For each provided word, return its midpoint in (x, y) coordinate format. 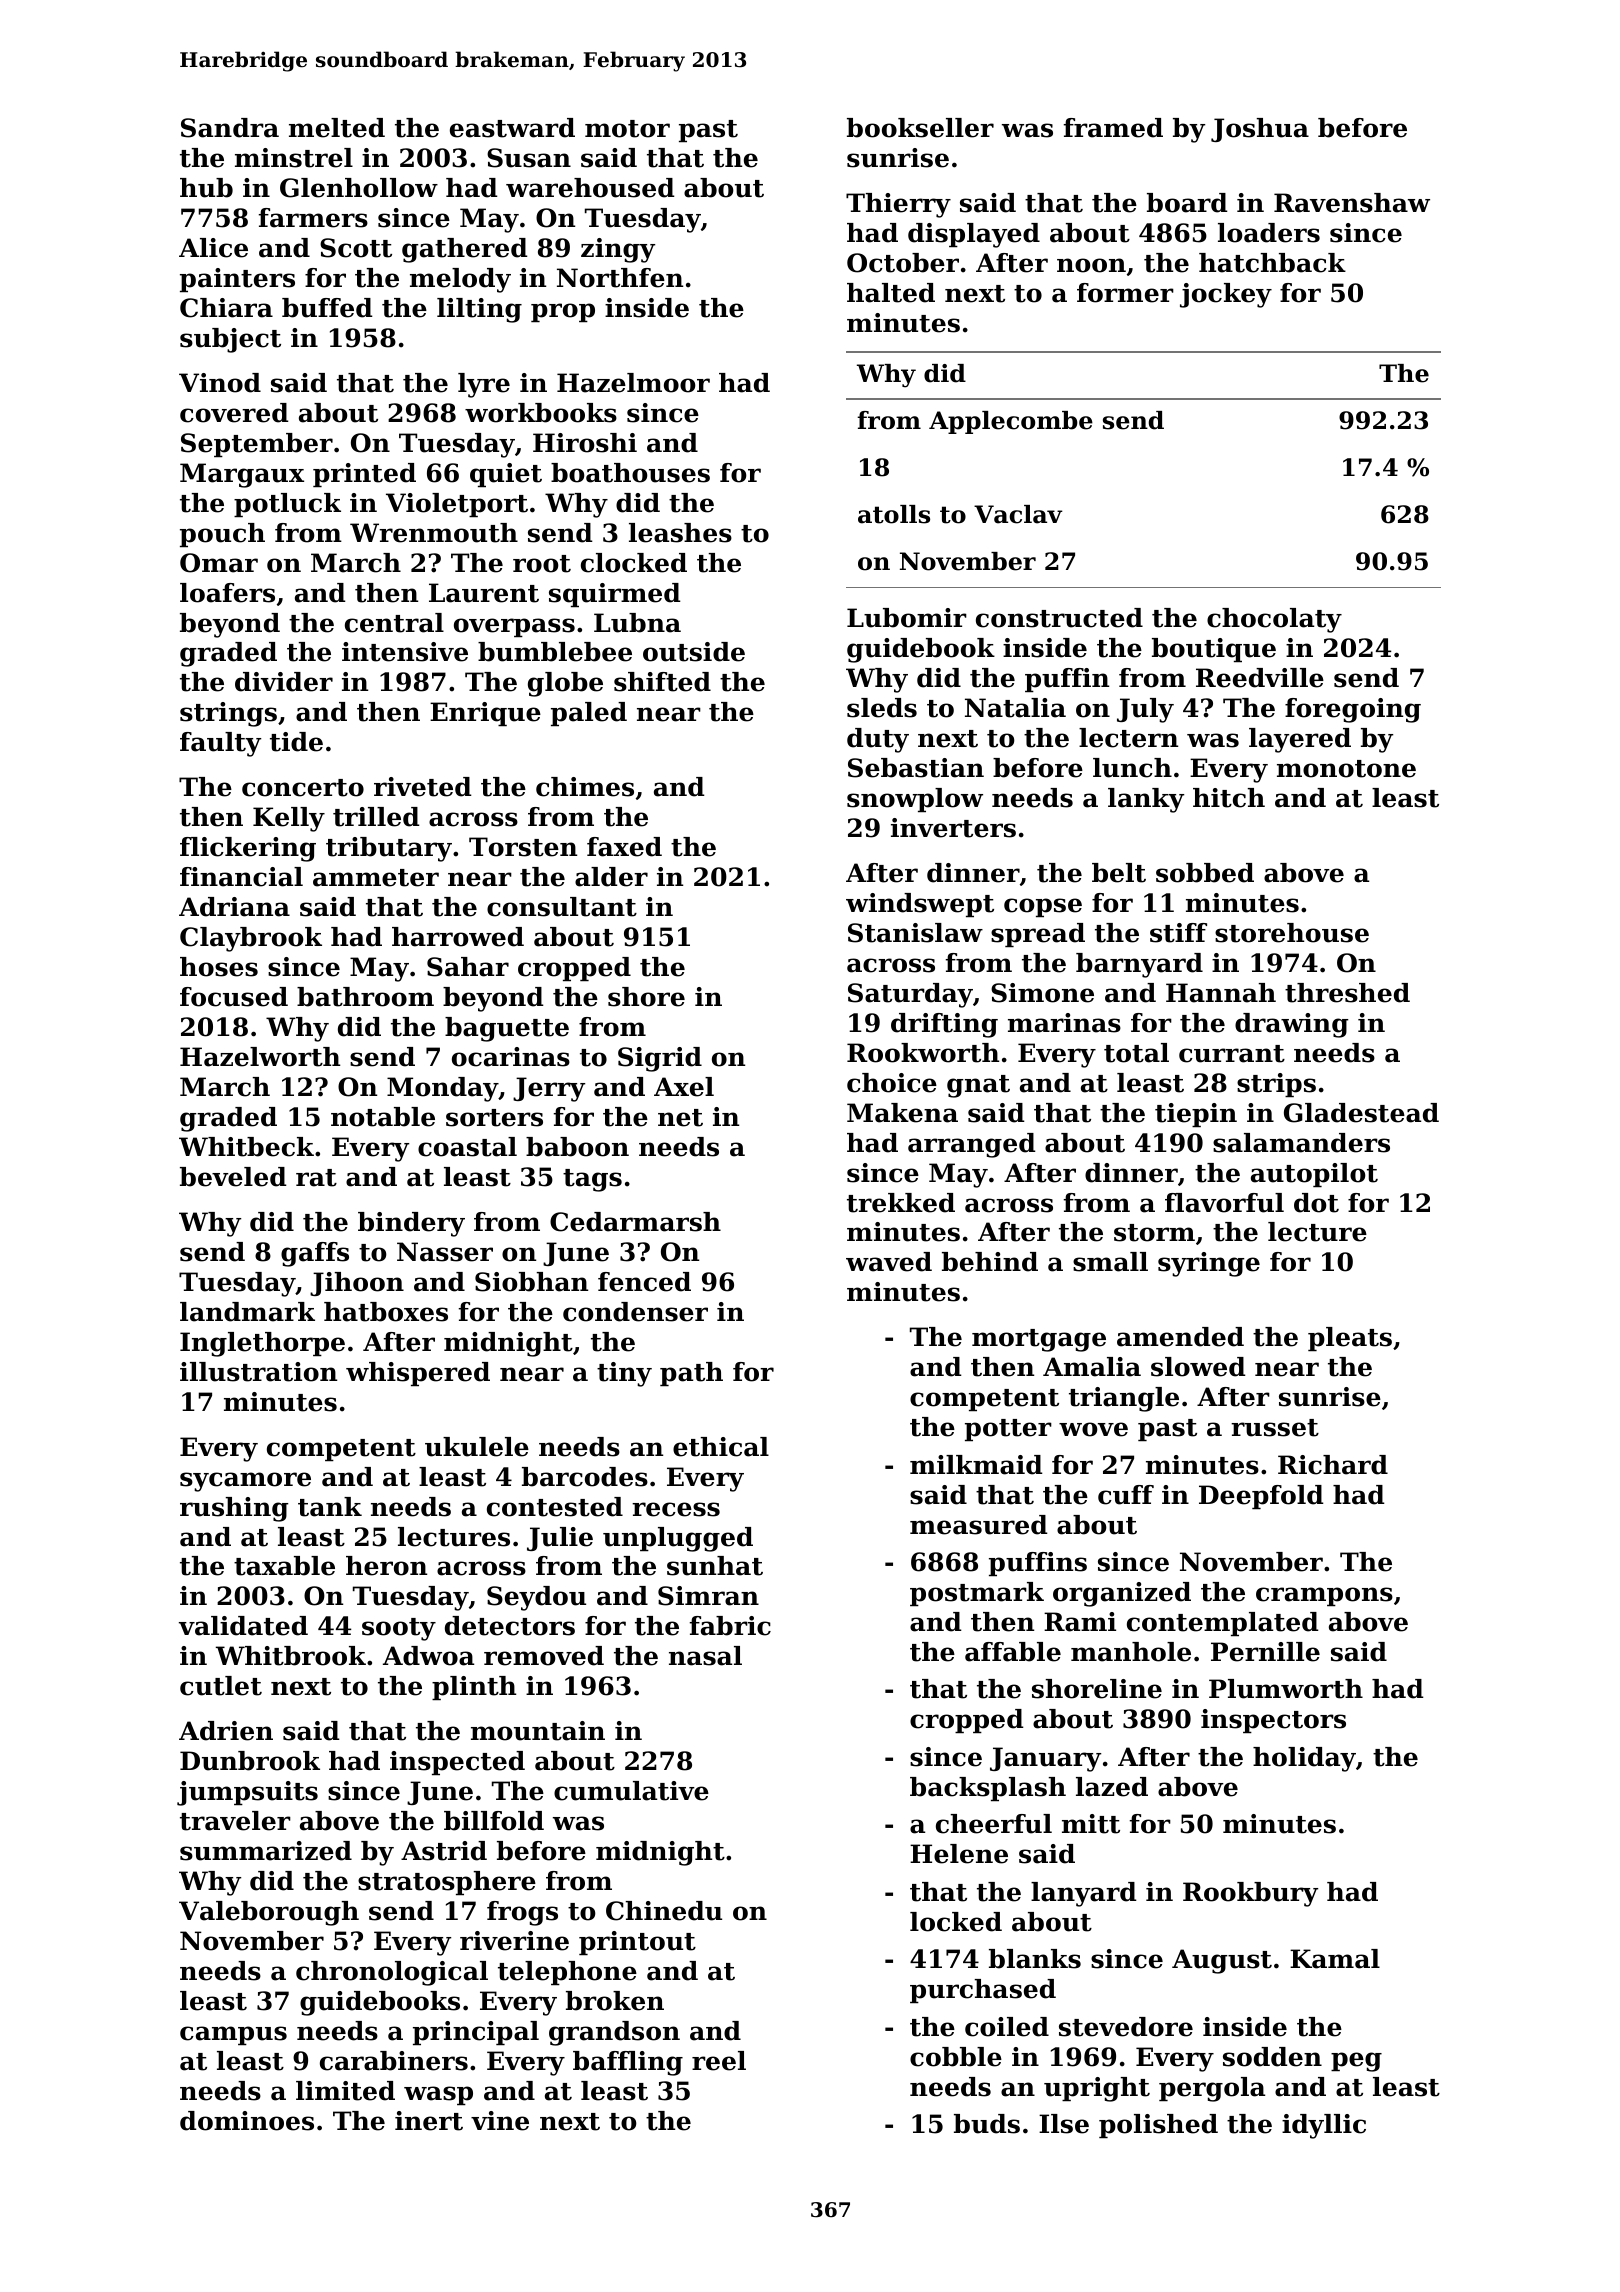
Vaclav (1018, 514)
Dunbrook (250, 1761)
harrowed (458, 937)
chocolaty (1274, 620)
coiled (1007, 2027)
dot (1316, 1203)
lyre (484, 385)
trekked (901, 1203)
